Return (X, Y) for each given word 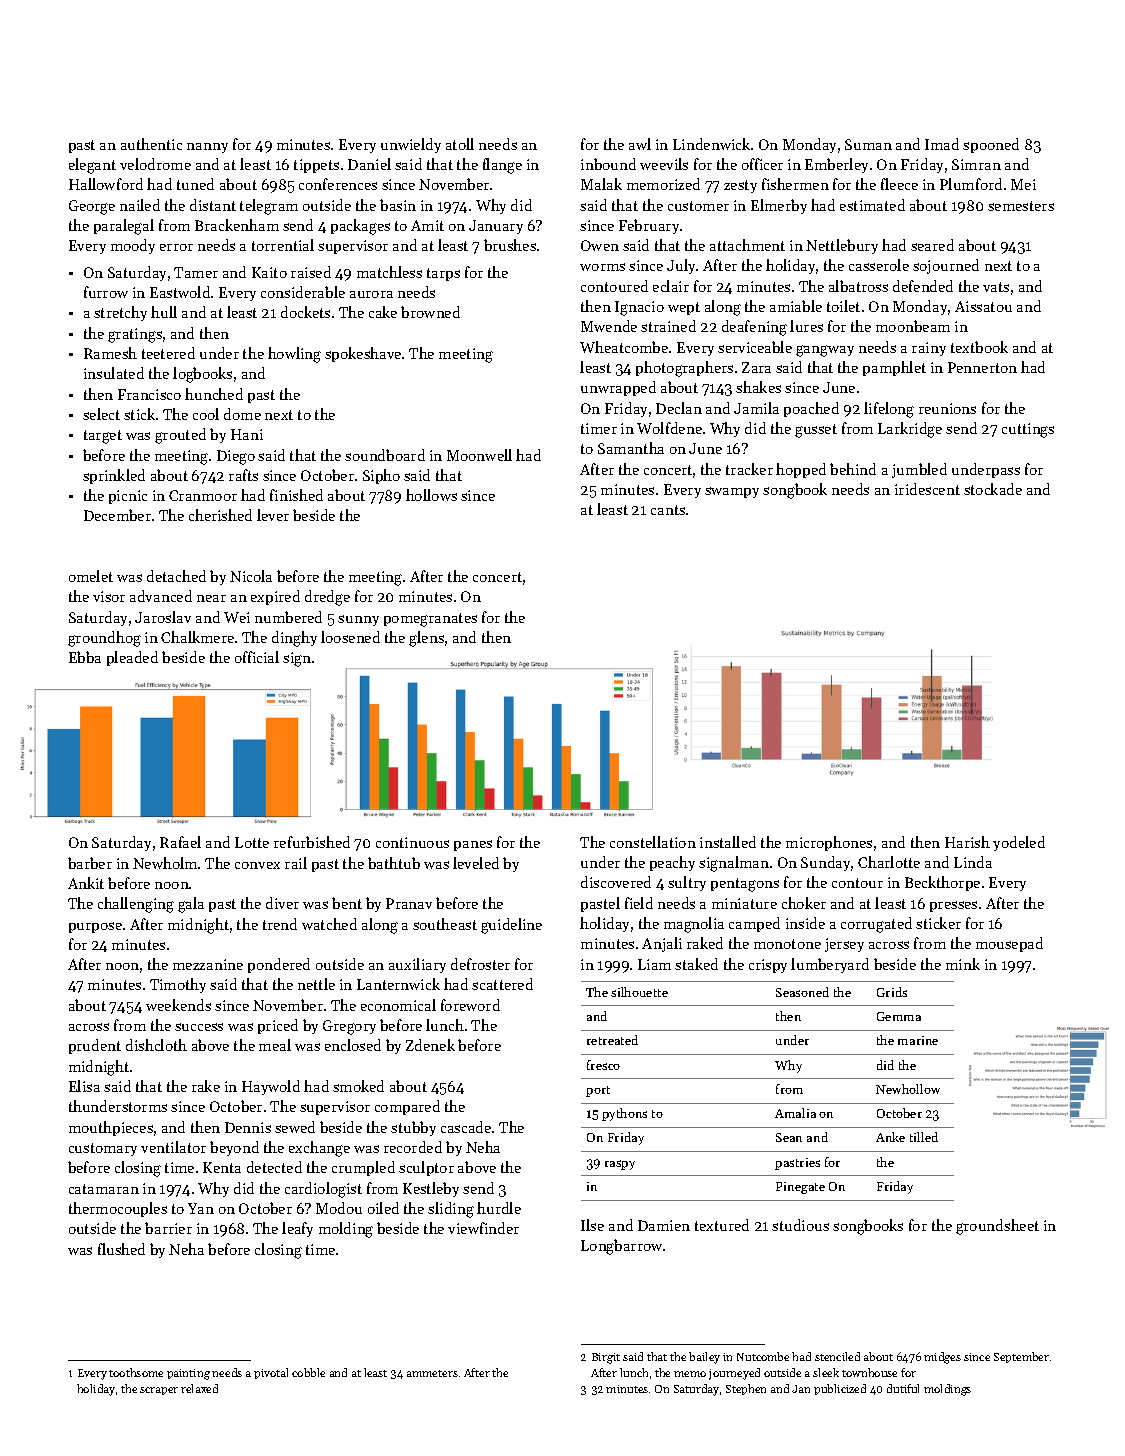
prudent (95, 1046)
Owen (600, 245)
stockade (993, 489)
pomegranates (430, 620)
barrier (168, 1228)
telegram (269, 207)
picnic (128, 497)
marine (918, 1040)
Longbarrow (621, 1247)
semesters (1021, 206)
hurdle (499, 1208)
